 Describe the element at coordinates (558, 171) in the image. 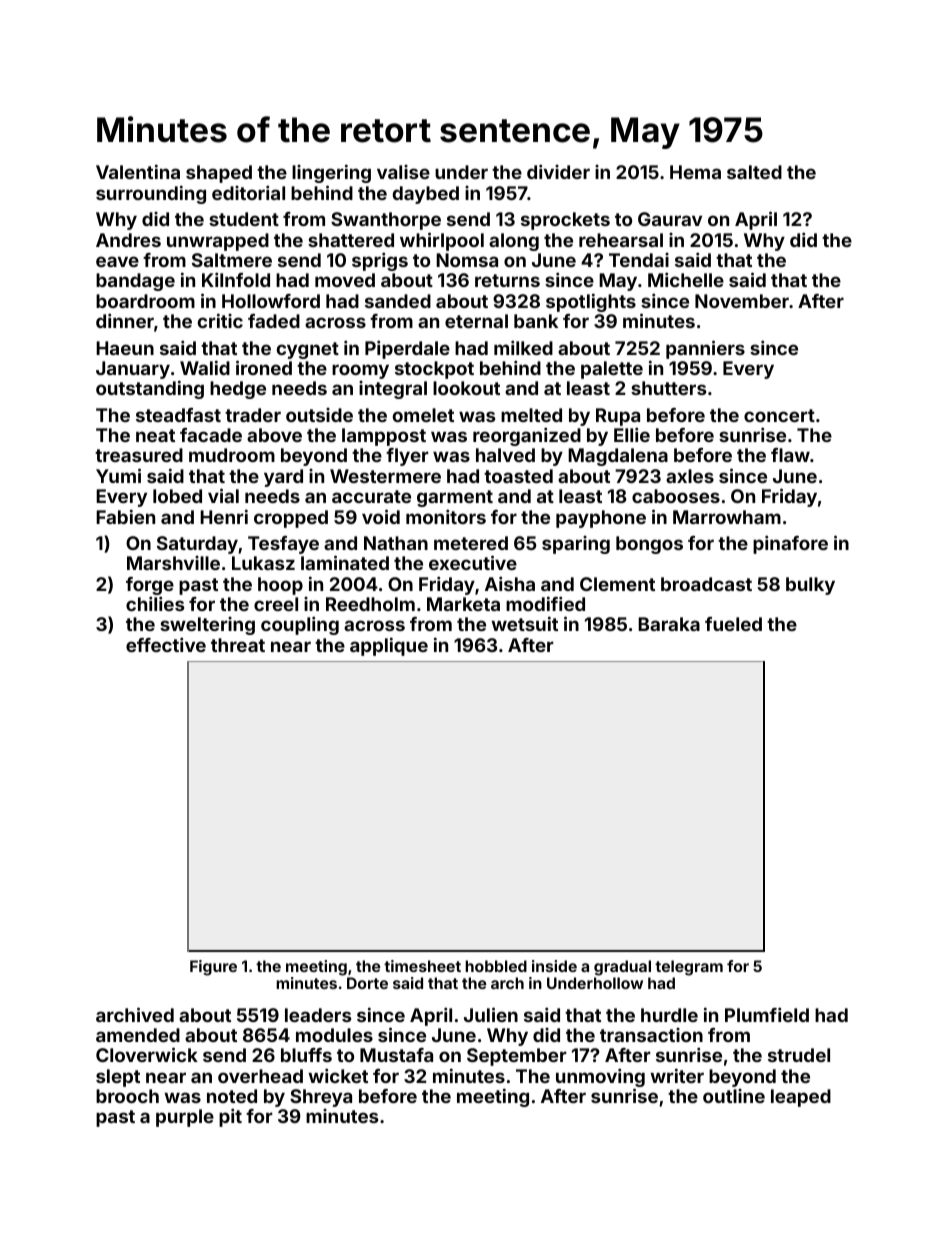

I see `divider` at that location.
